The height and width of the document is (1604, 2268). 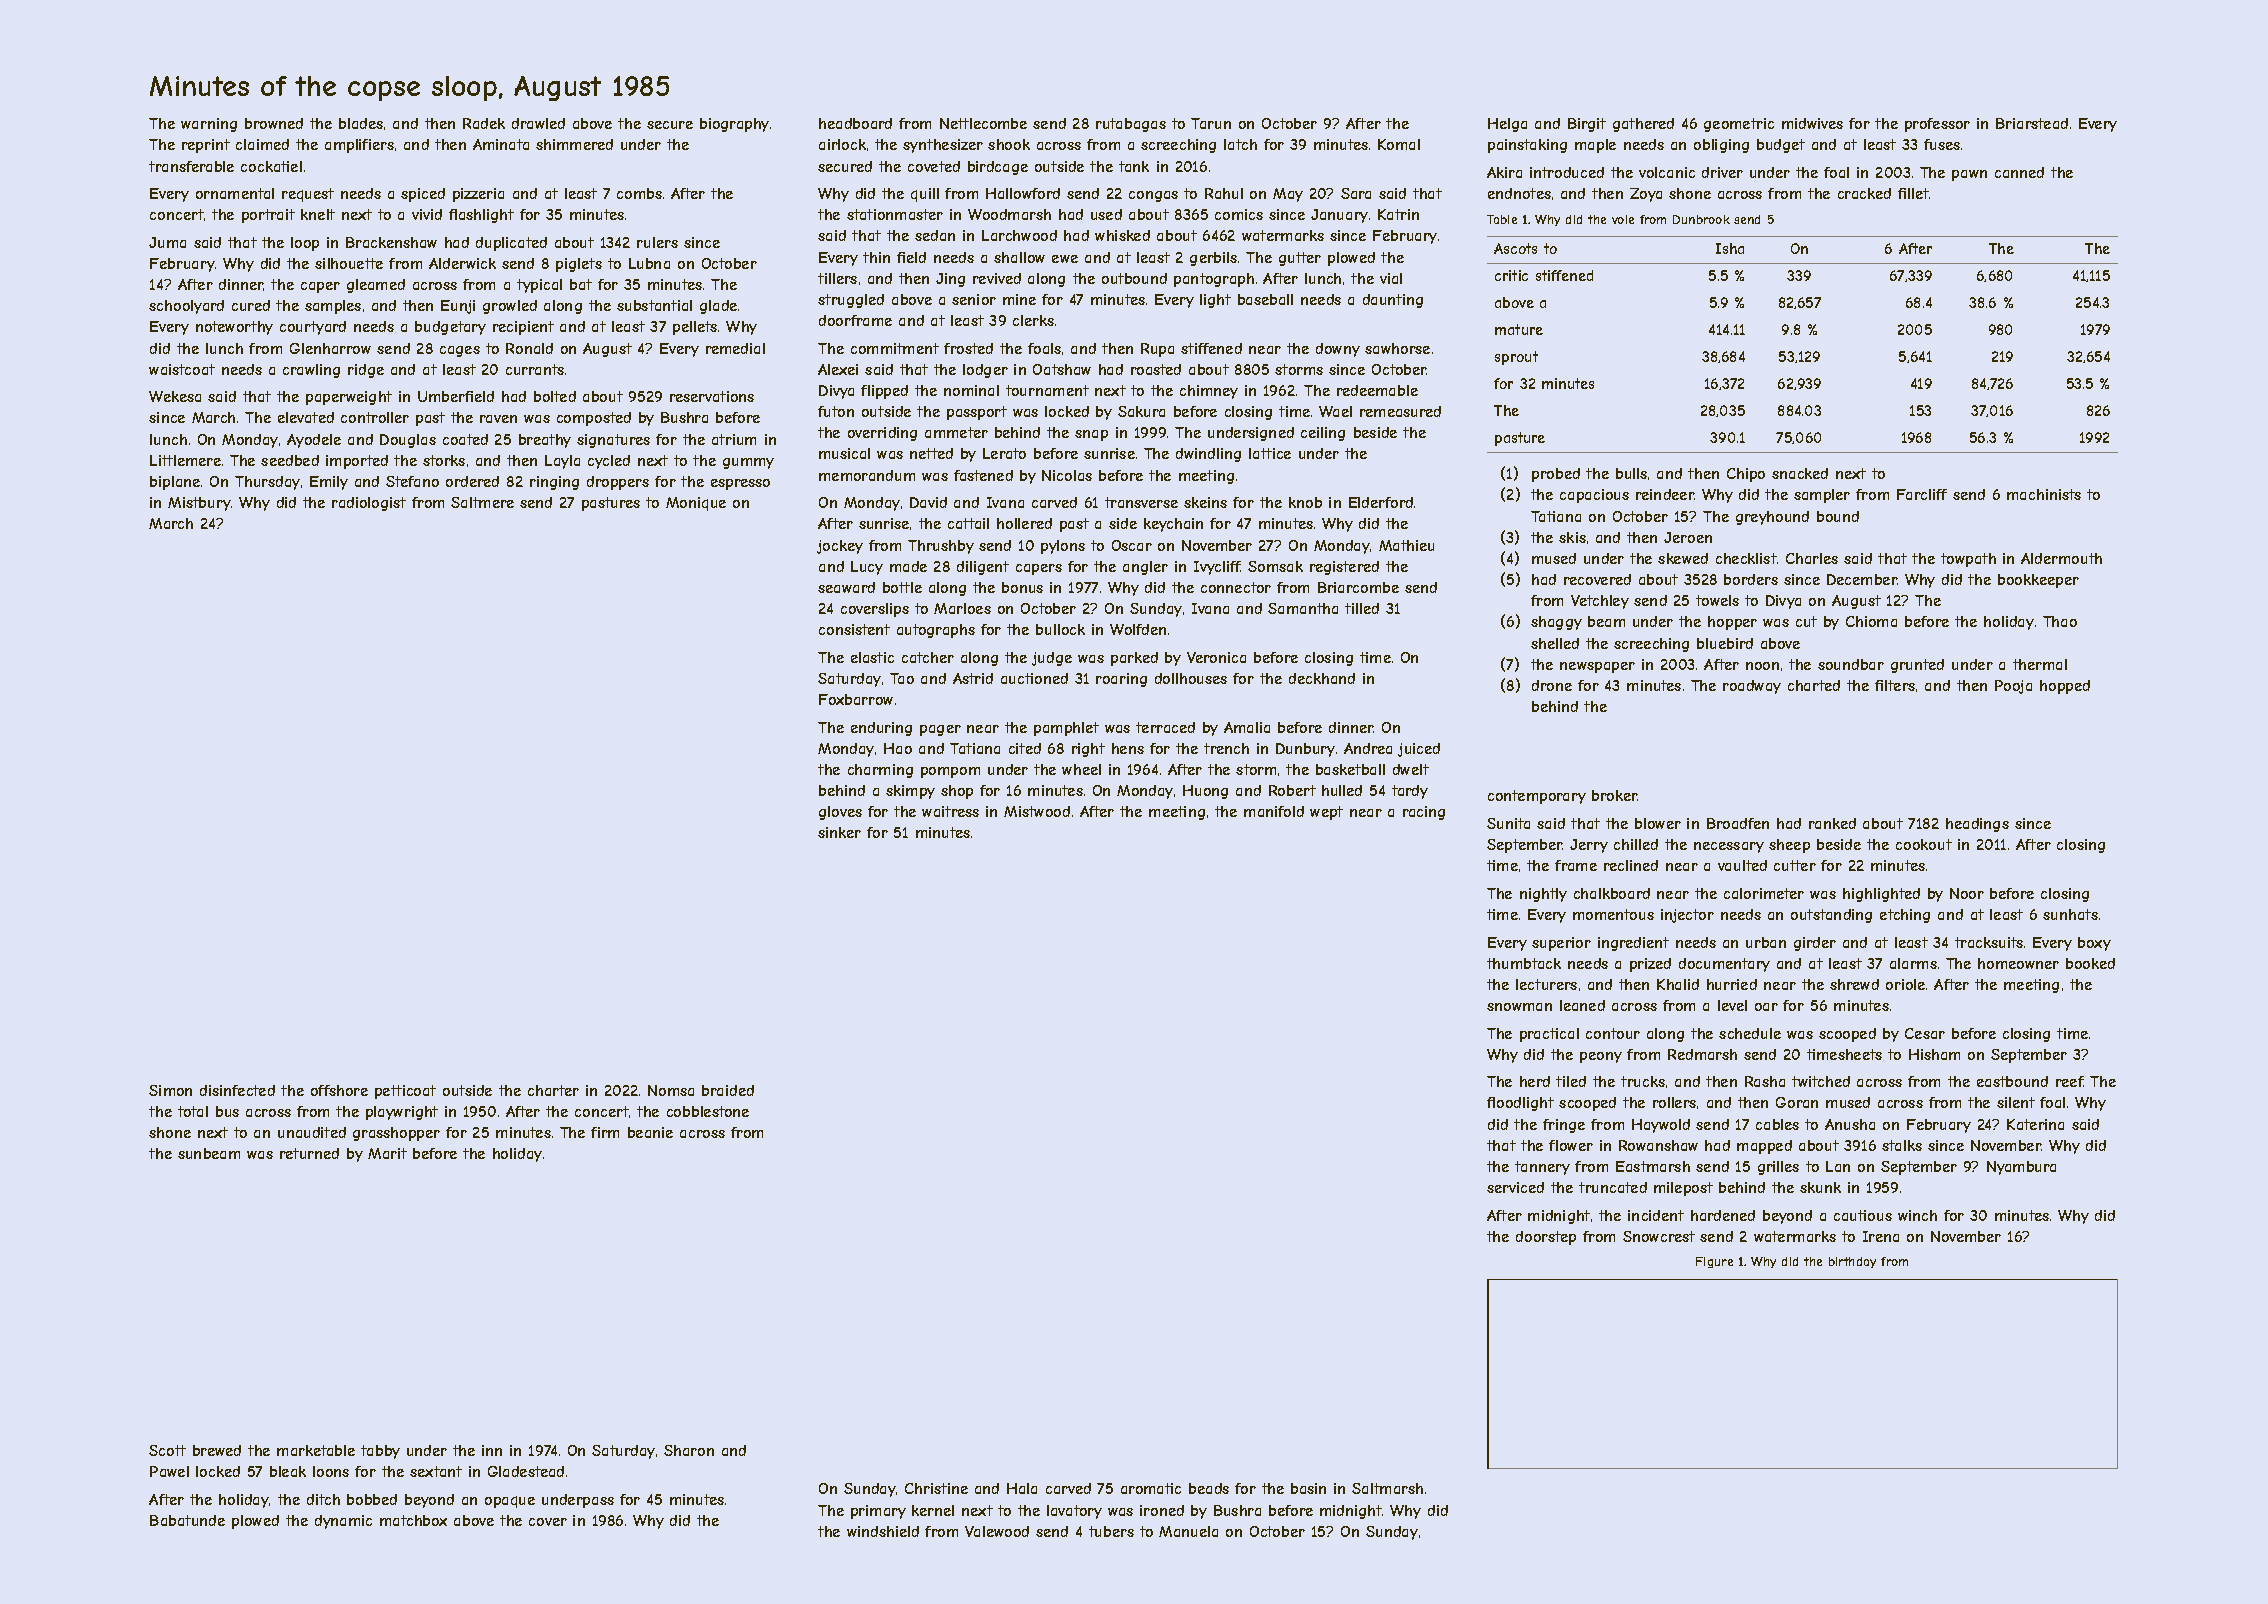 What do you see at coordinates (1852, 1262) in the document?
I see `birthday` at bounding box center [1852, 1262].
